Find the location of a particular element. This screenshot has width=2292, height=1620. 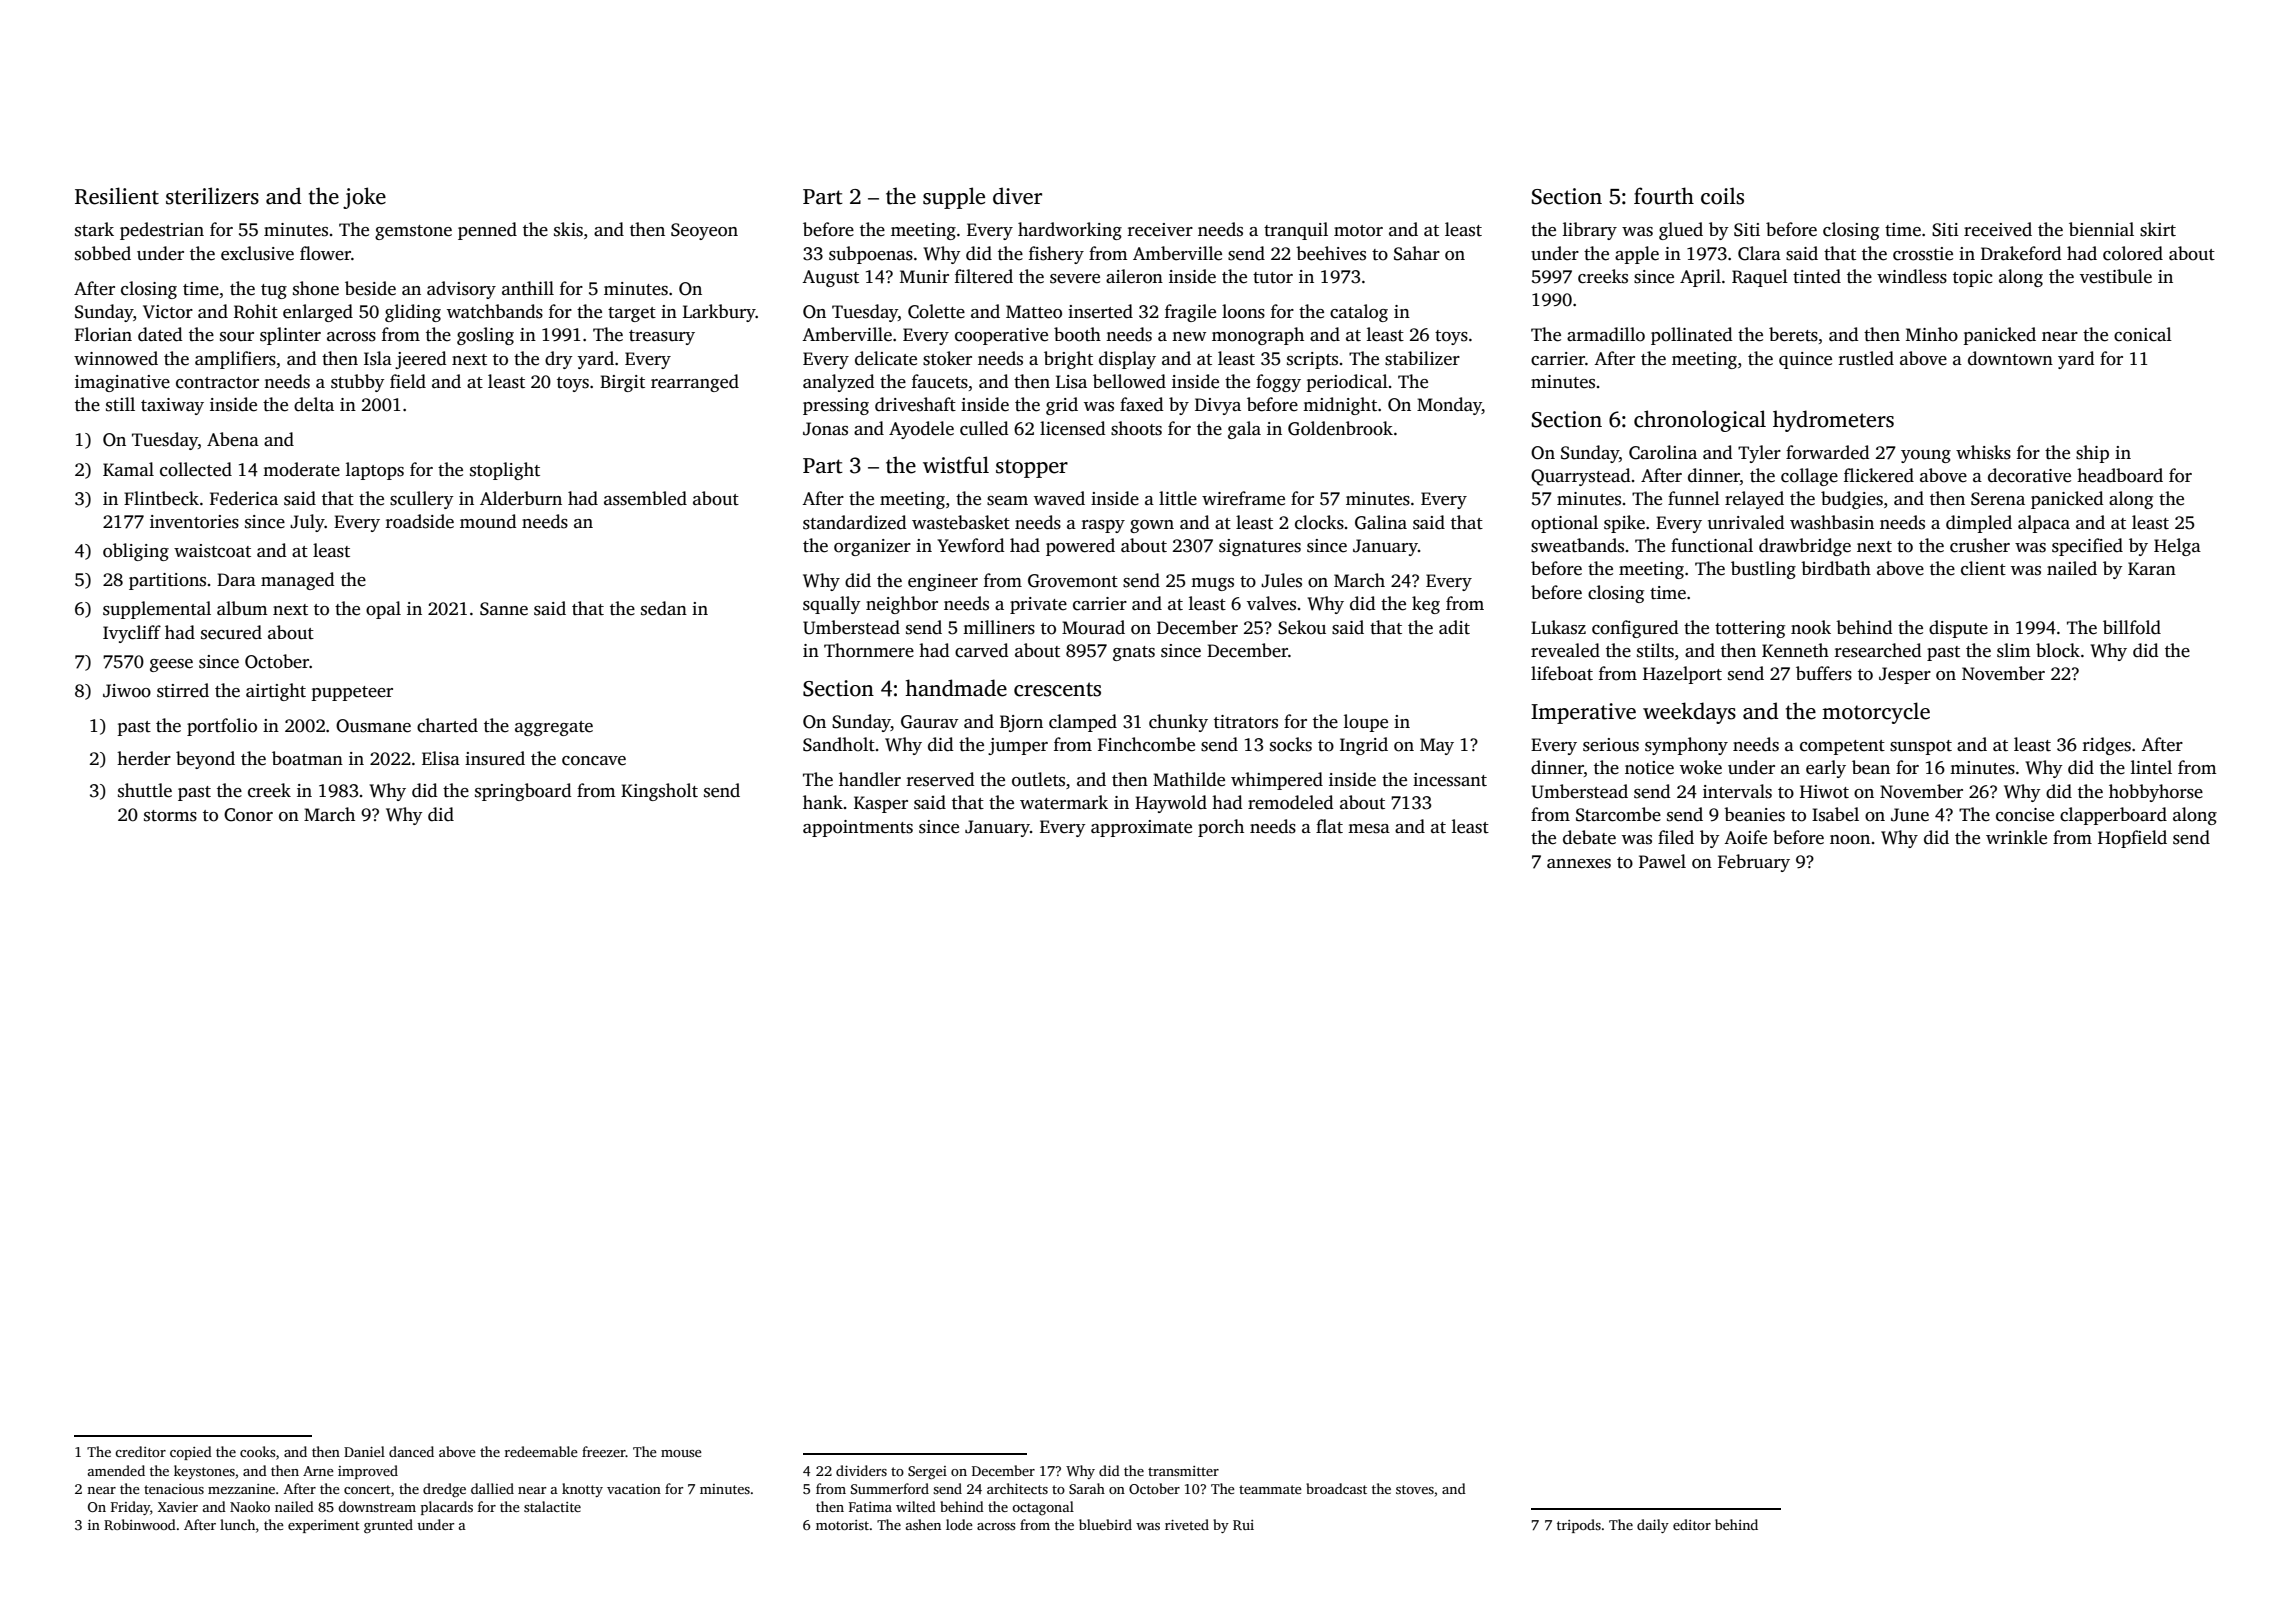

skirt is located at coordinates (2158, 229).
